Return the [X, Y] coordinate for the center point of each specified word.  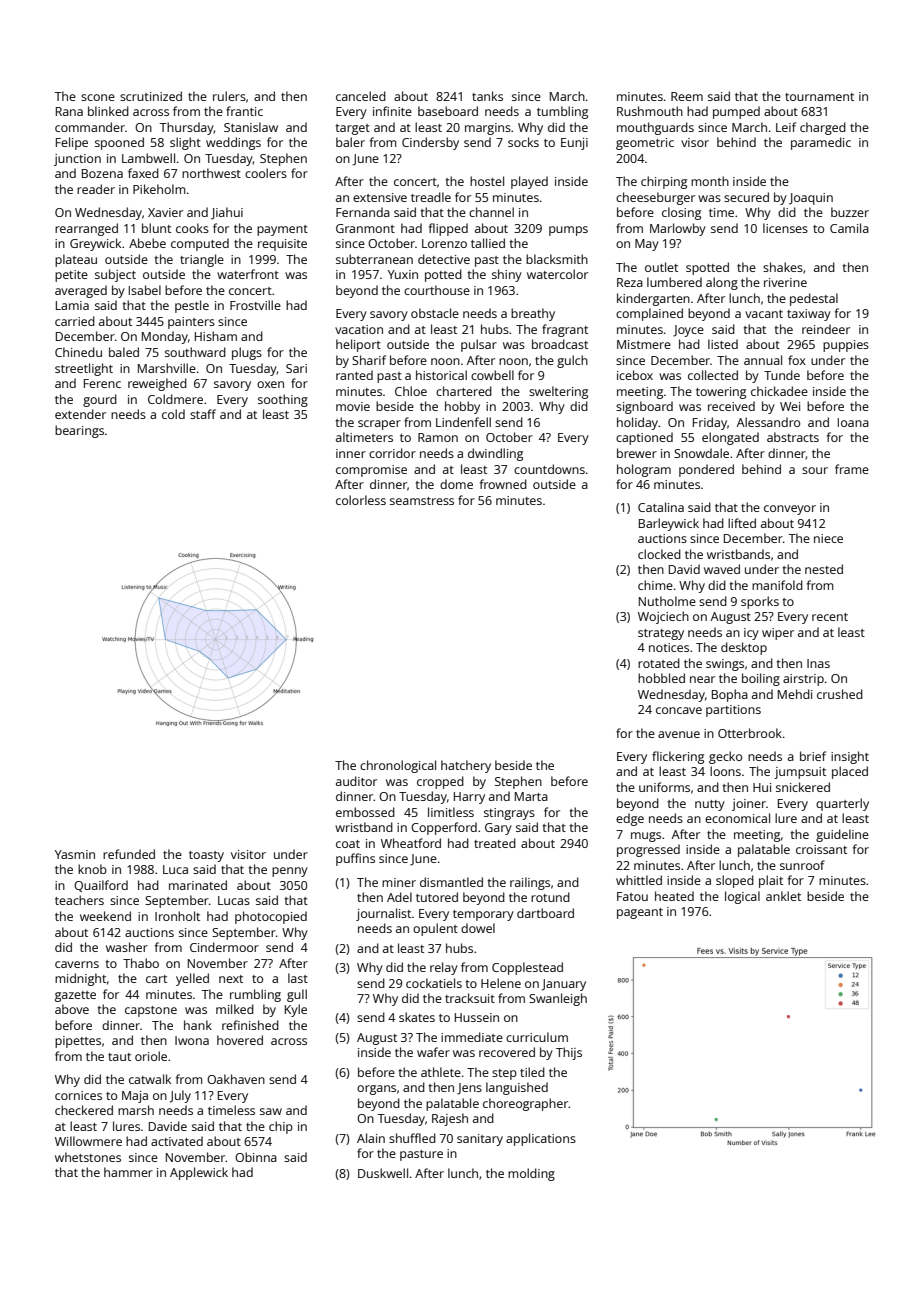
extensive [380, 197]
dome [456, 484]
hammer [128, 1172]
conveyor [790, 510]
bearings [79, 431]
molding [531, 1174]
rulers [229, 96]
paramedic [821, 143]
